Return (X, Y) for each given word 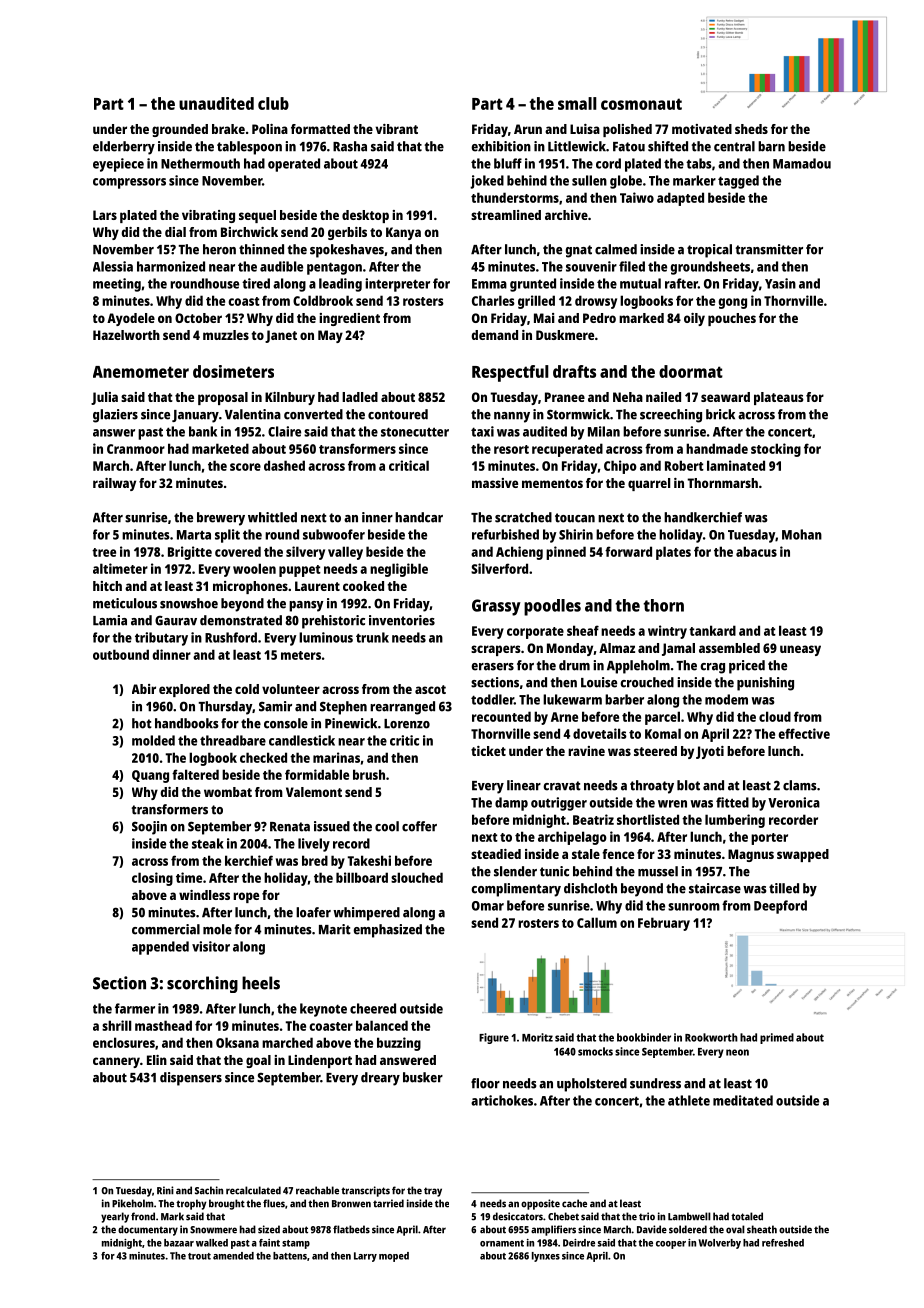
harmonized (171, 266)
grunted (533, 285)
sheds (751, 129)
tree (104, 552)
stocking (776, 450)
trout (199, 1256)
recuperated (567, 450)
